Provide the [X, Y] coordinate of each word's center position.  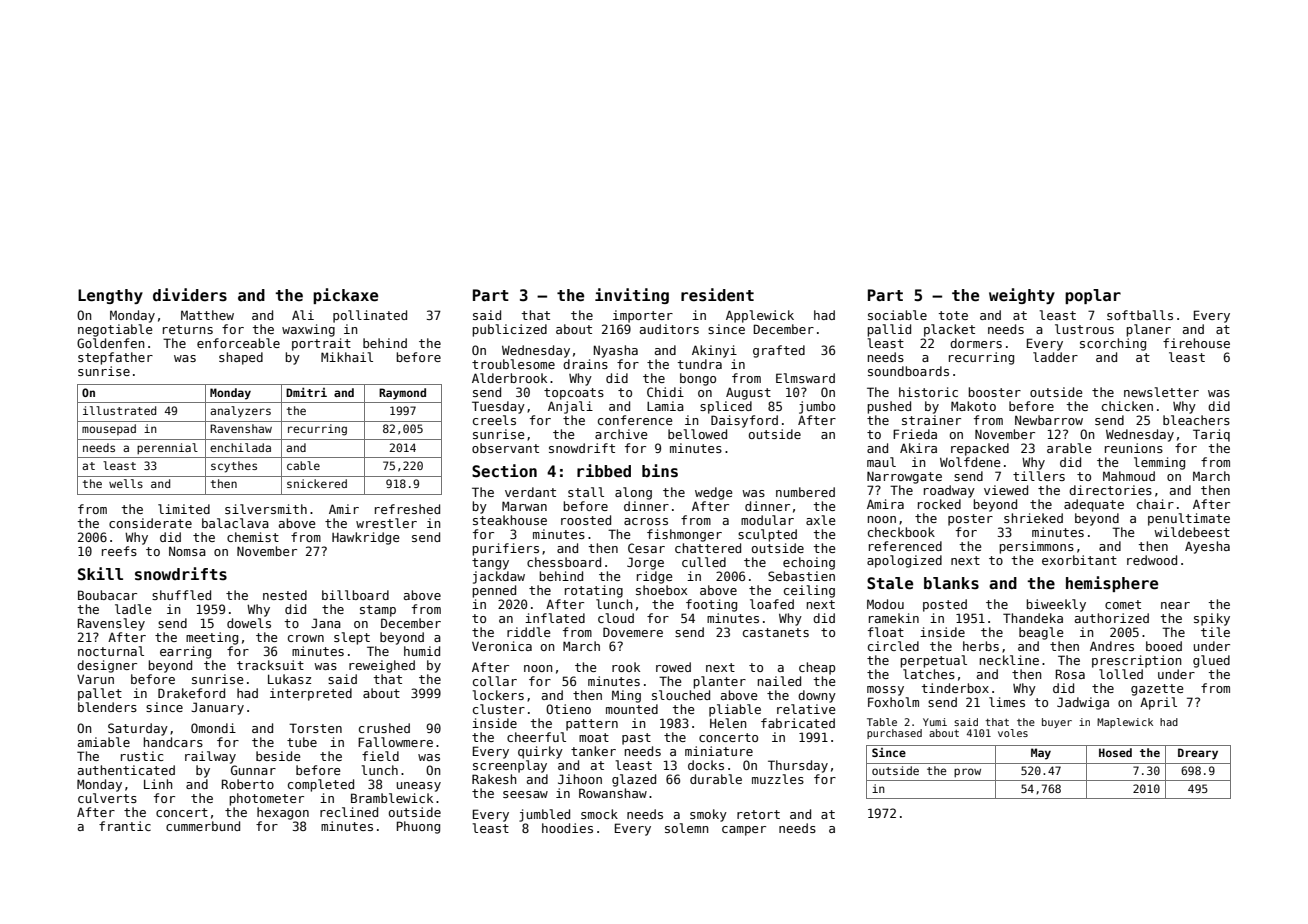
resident [717, 295]
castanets [776, 632]
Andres [1112, 646]
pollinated [370, 316]
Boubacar [107, 595]
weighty [1022, 296]
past [636, 739]
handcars [173, 742]
